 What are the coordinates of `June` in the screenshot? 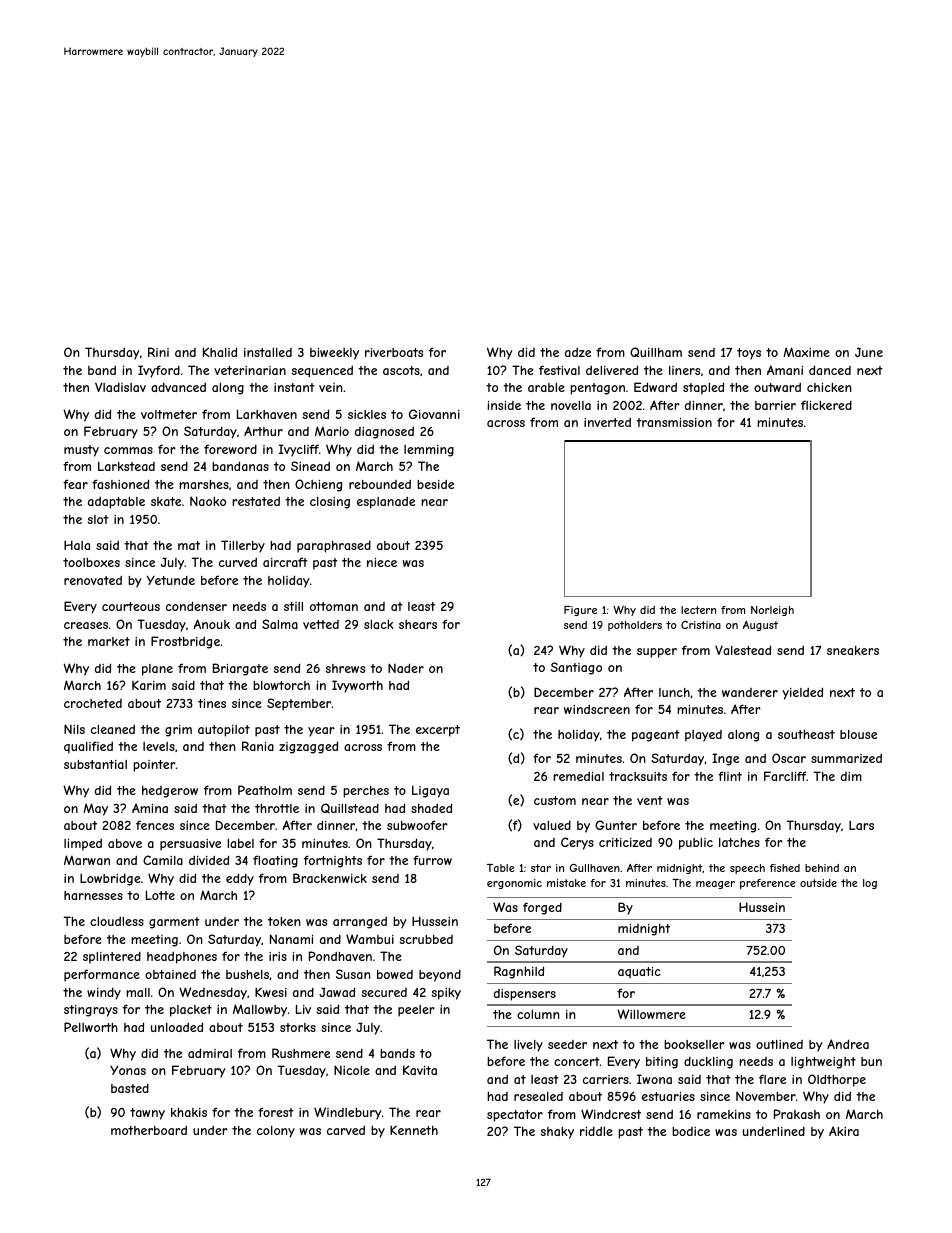 It's located at (869, 352).
